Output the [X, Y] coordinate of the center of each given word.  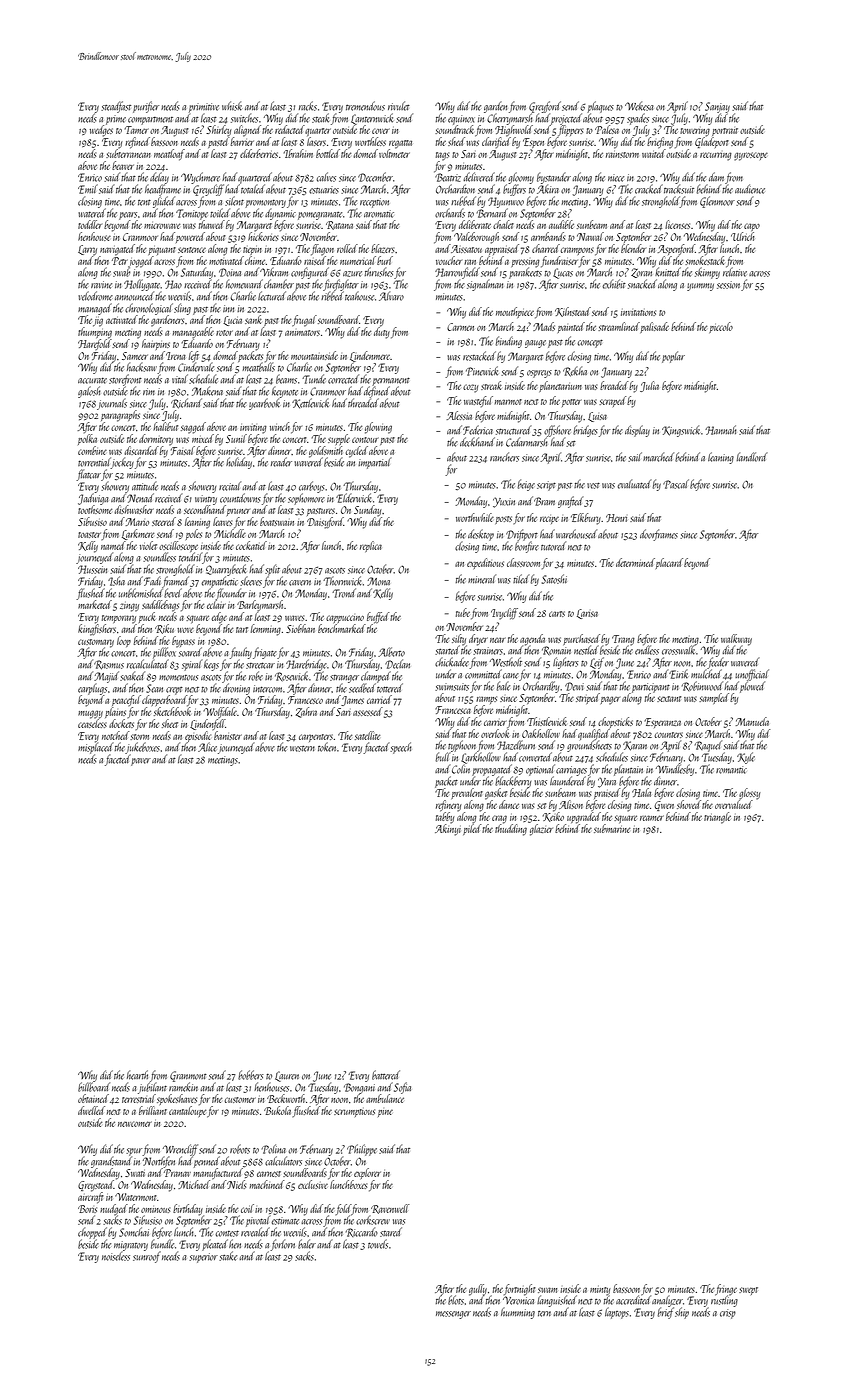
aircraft [91, 1198]
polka [87, 439]
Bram [544, 501]
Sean [154, 688]
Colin [461, 769]
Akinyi [448, 830]
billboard [94, 1087]
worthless [370, 141]
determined [635, 562]
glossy [750, 794]
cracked [649, 189]
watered [92, 213]
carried [379, 699]
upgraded [584, 818]
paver [141, 762]
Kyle [746, 758]
